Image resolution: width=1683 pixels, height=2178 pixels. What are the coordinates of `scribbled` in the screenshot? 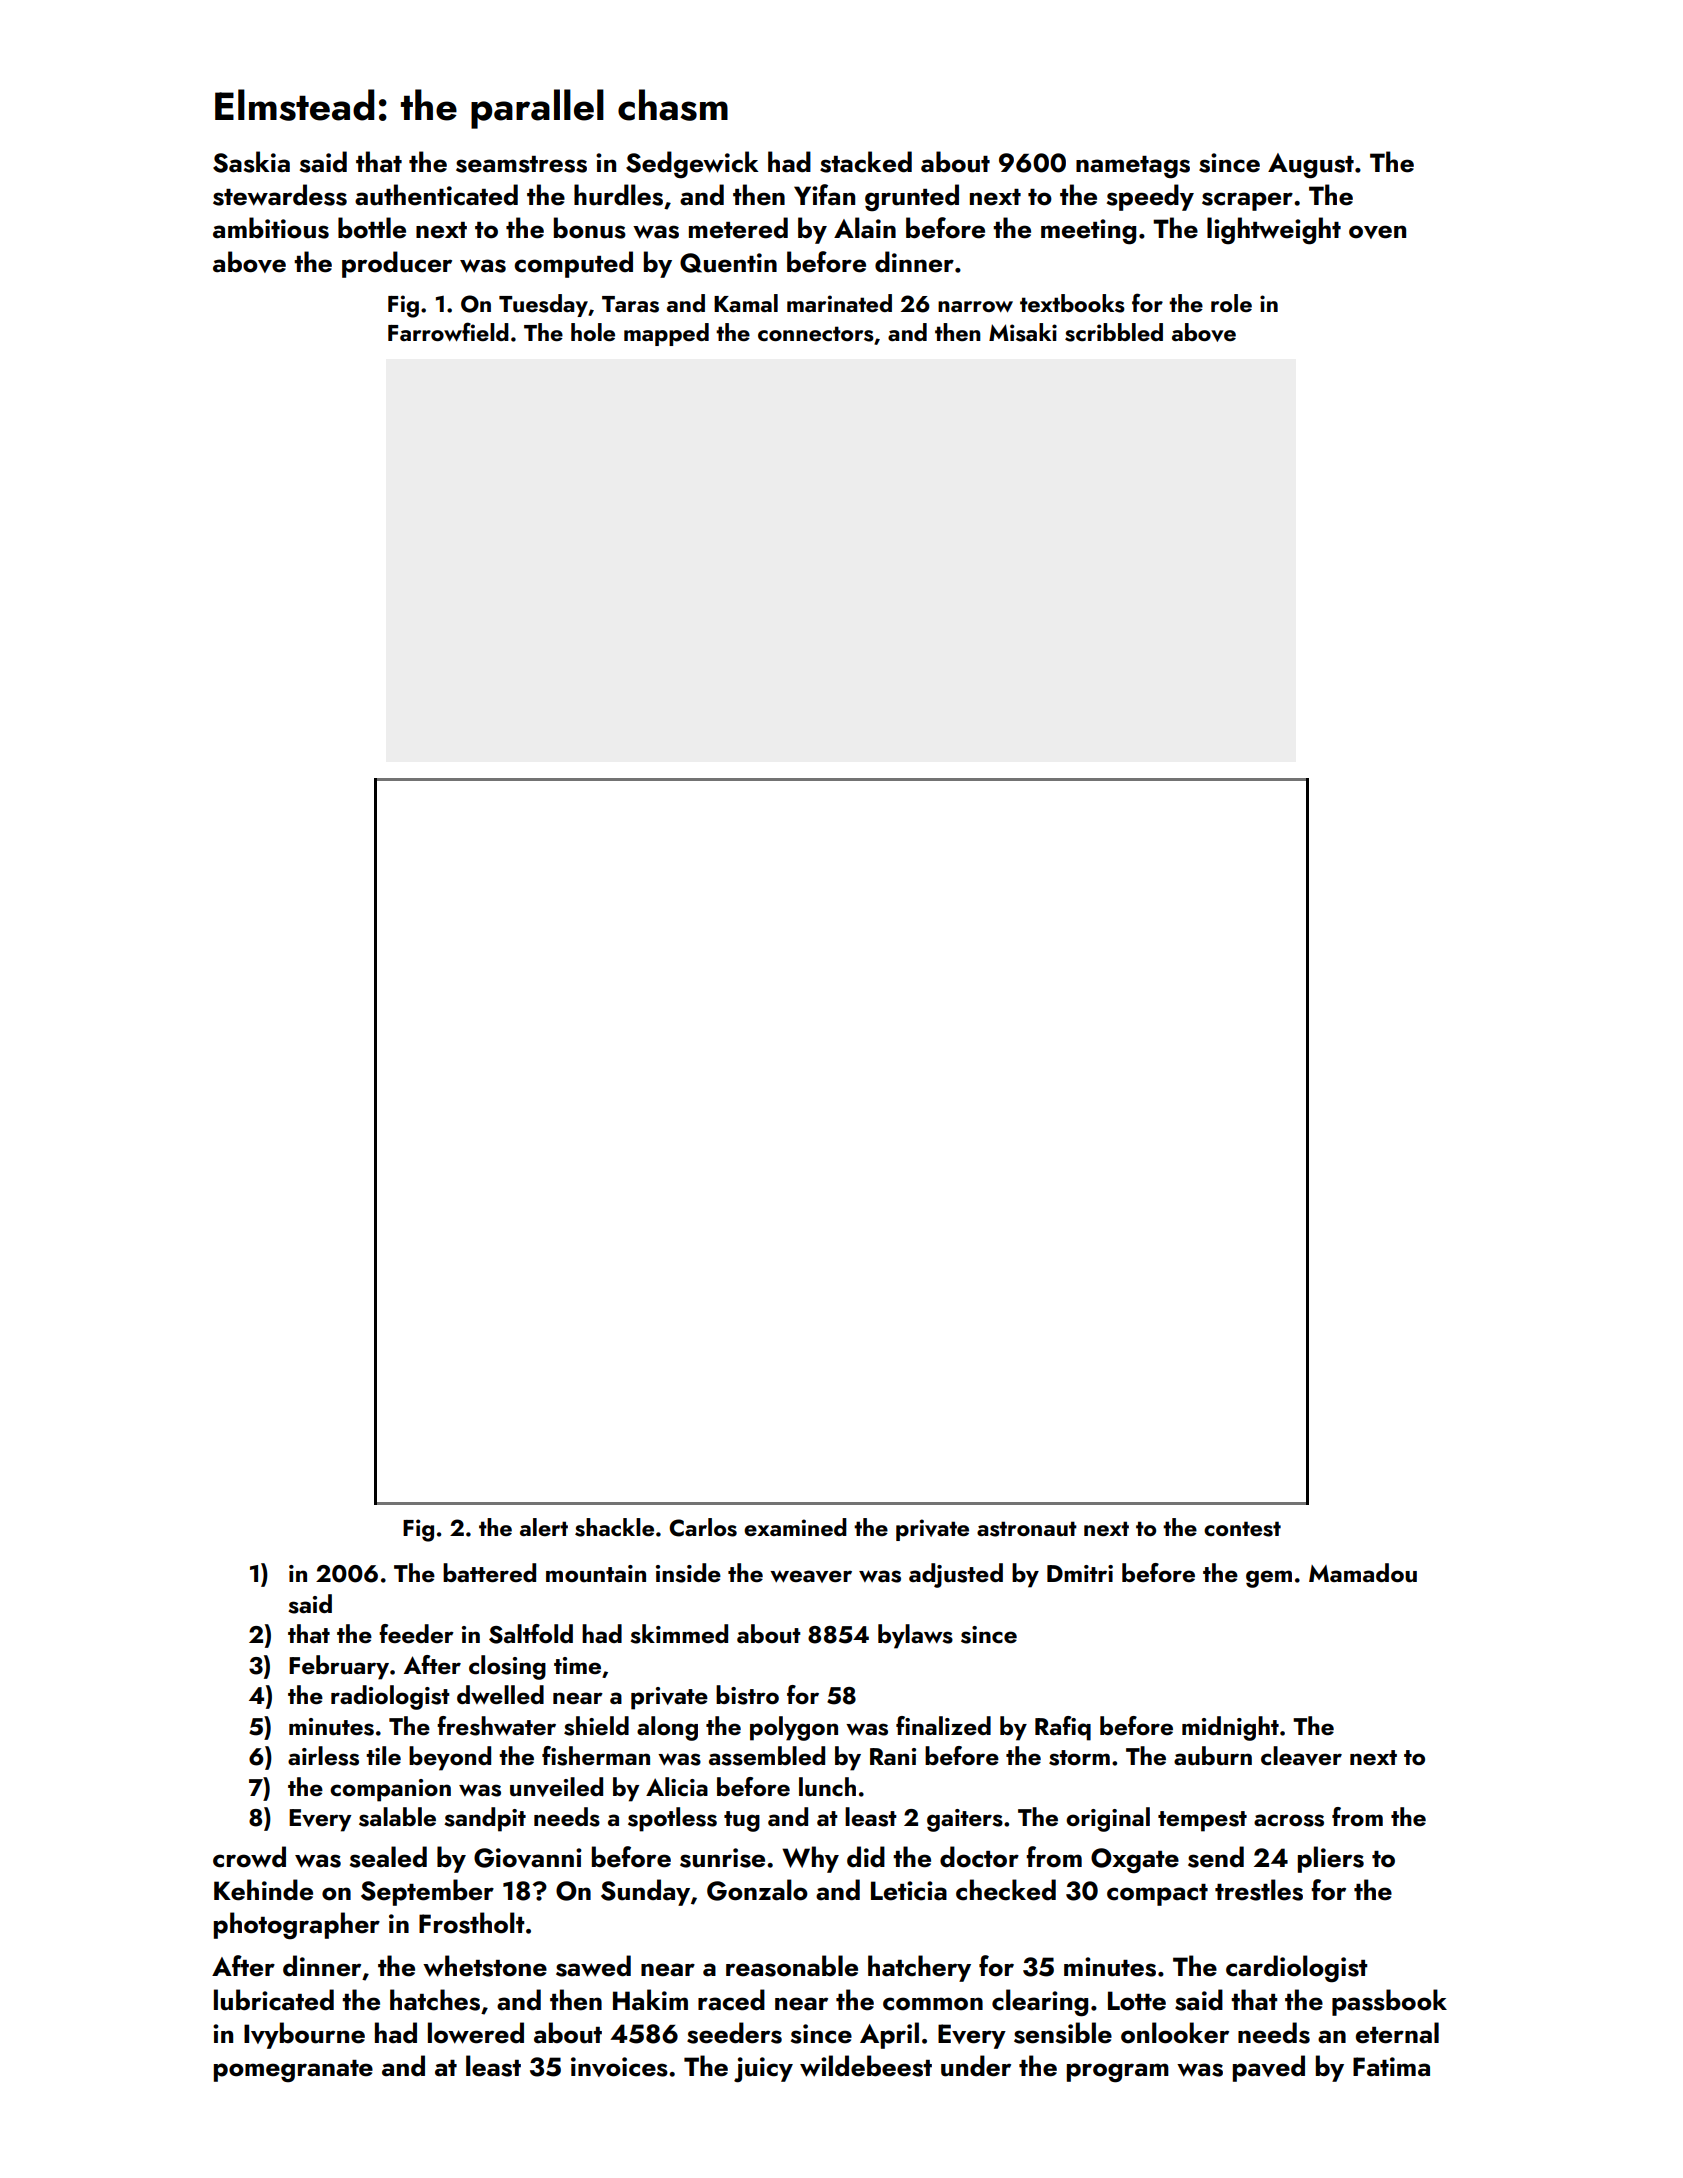 It's located at (1114, 332).
